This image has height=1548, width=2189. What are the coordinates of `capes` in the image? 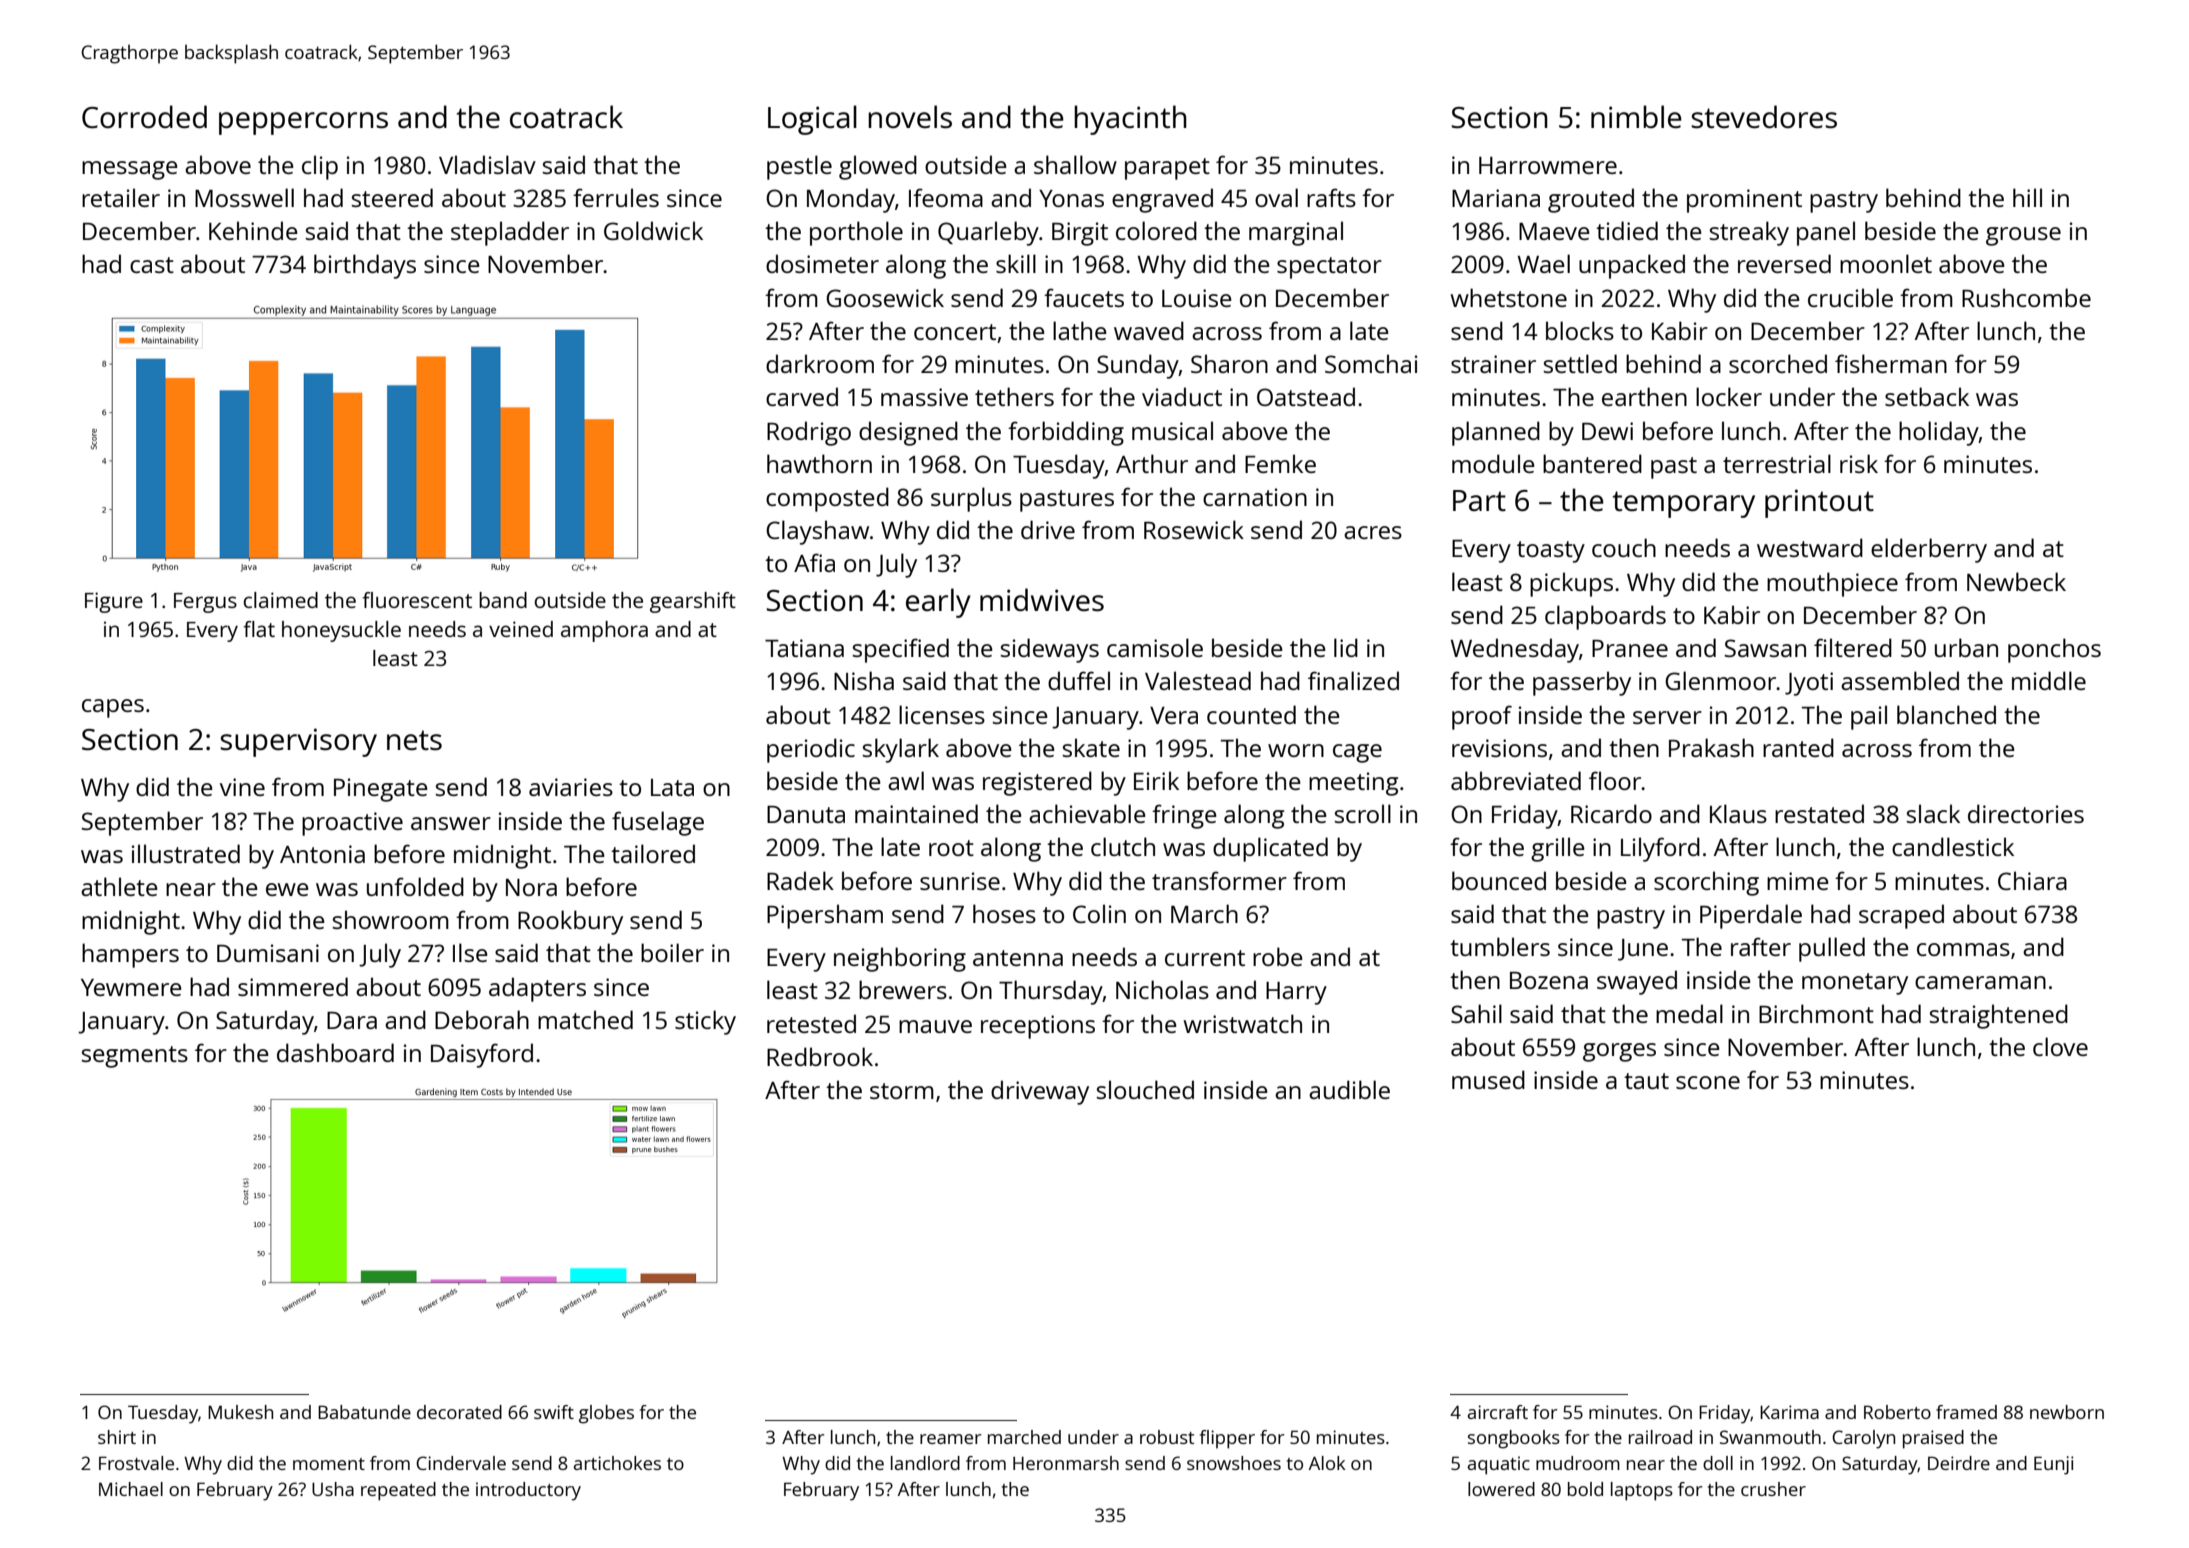 It's located at (113, 708).
